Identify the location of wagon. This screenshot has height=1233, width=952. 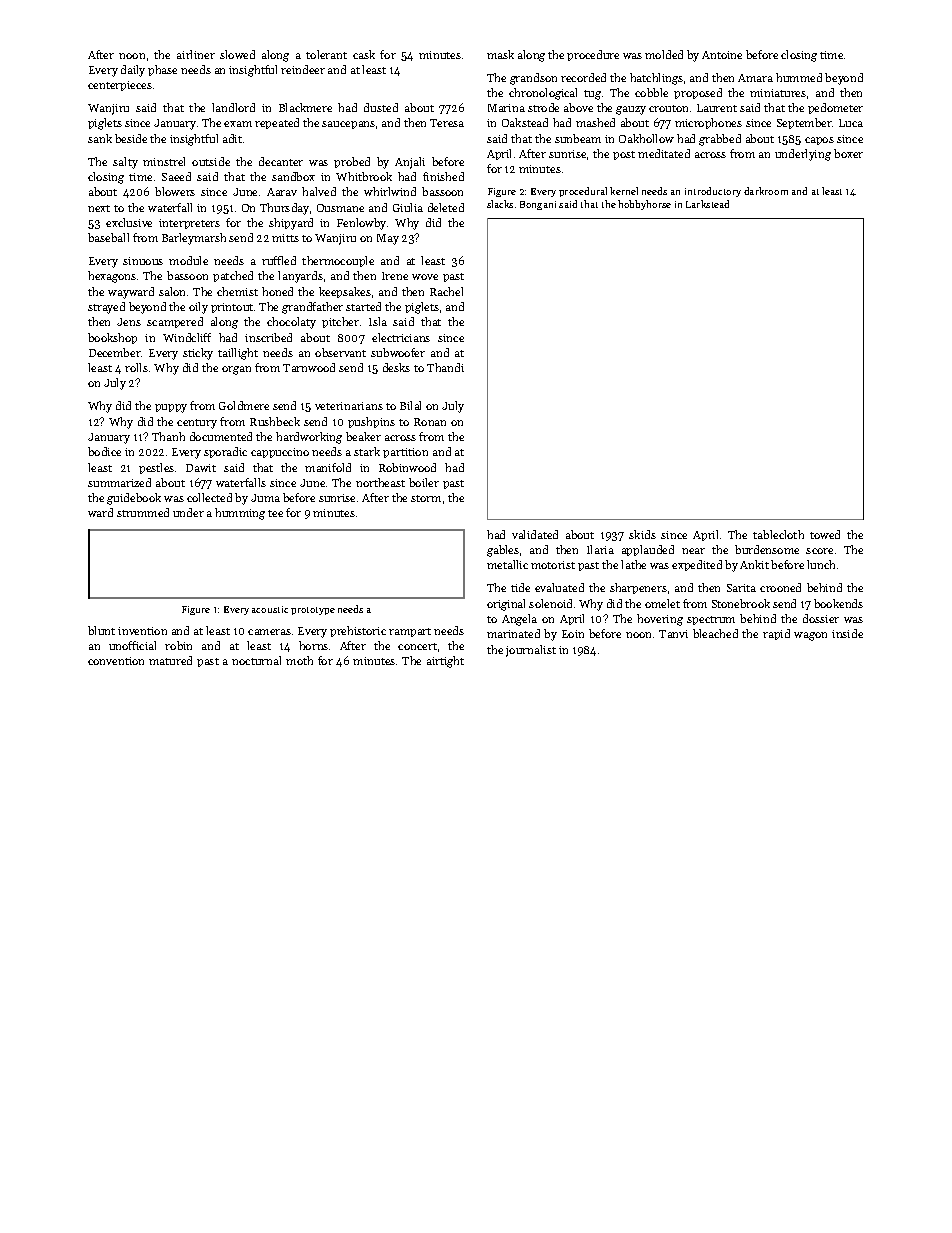
(810, 636).
